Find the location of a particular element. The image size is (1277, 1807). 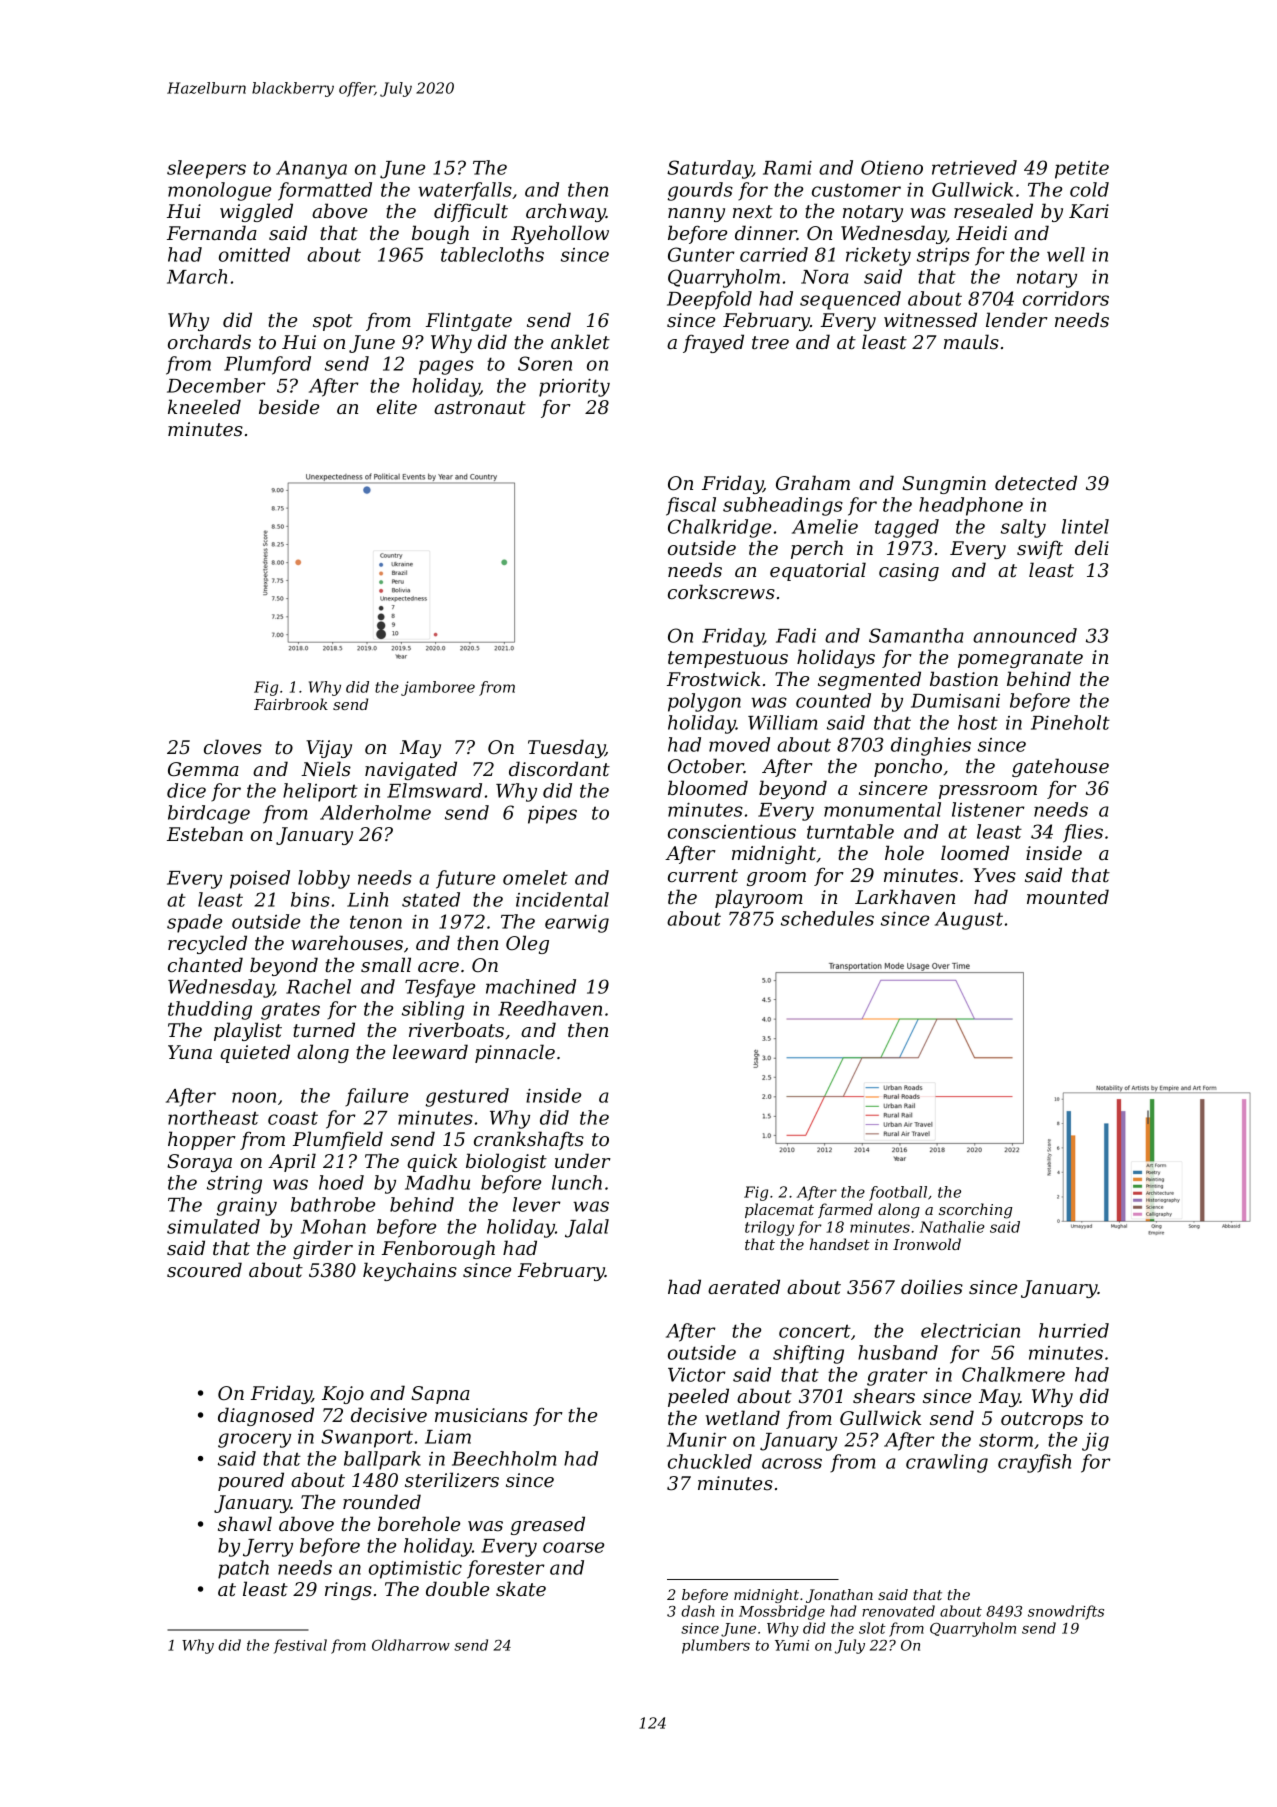

Fernanda is located at coordinates (212, 233).
